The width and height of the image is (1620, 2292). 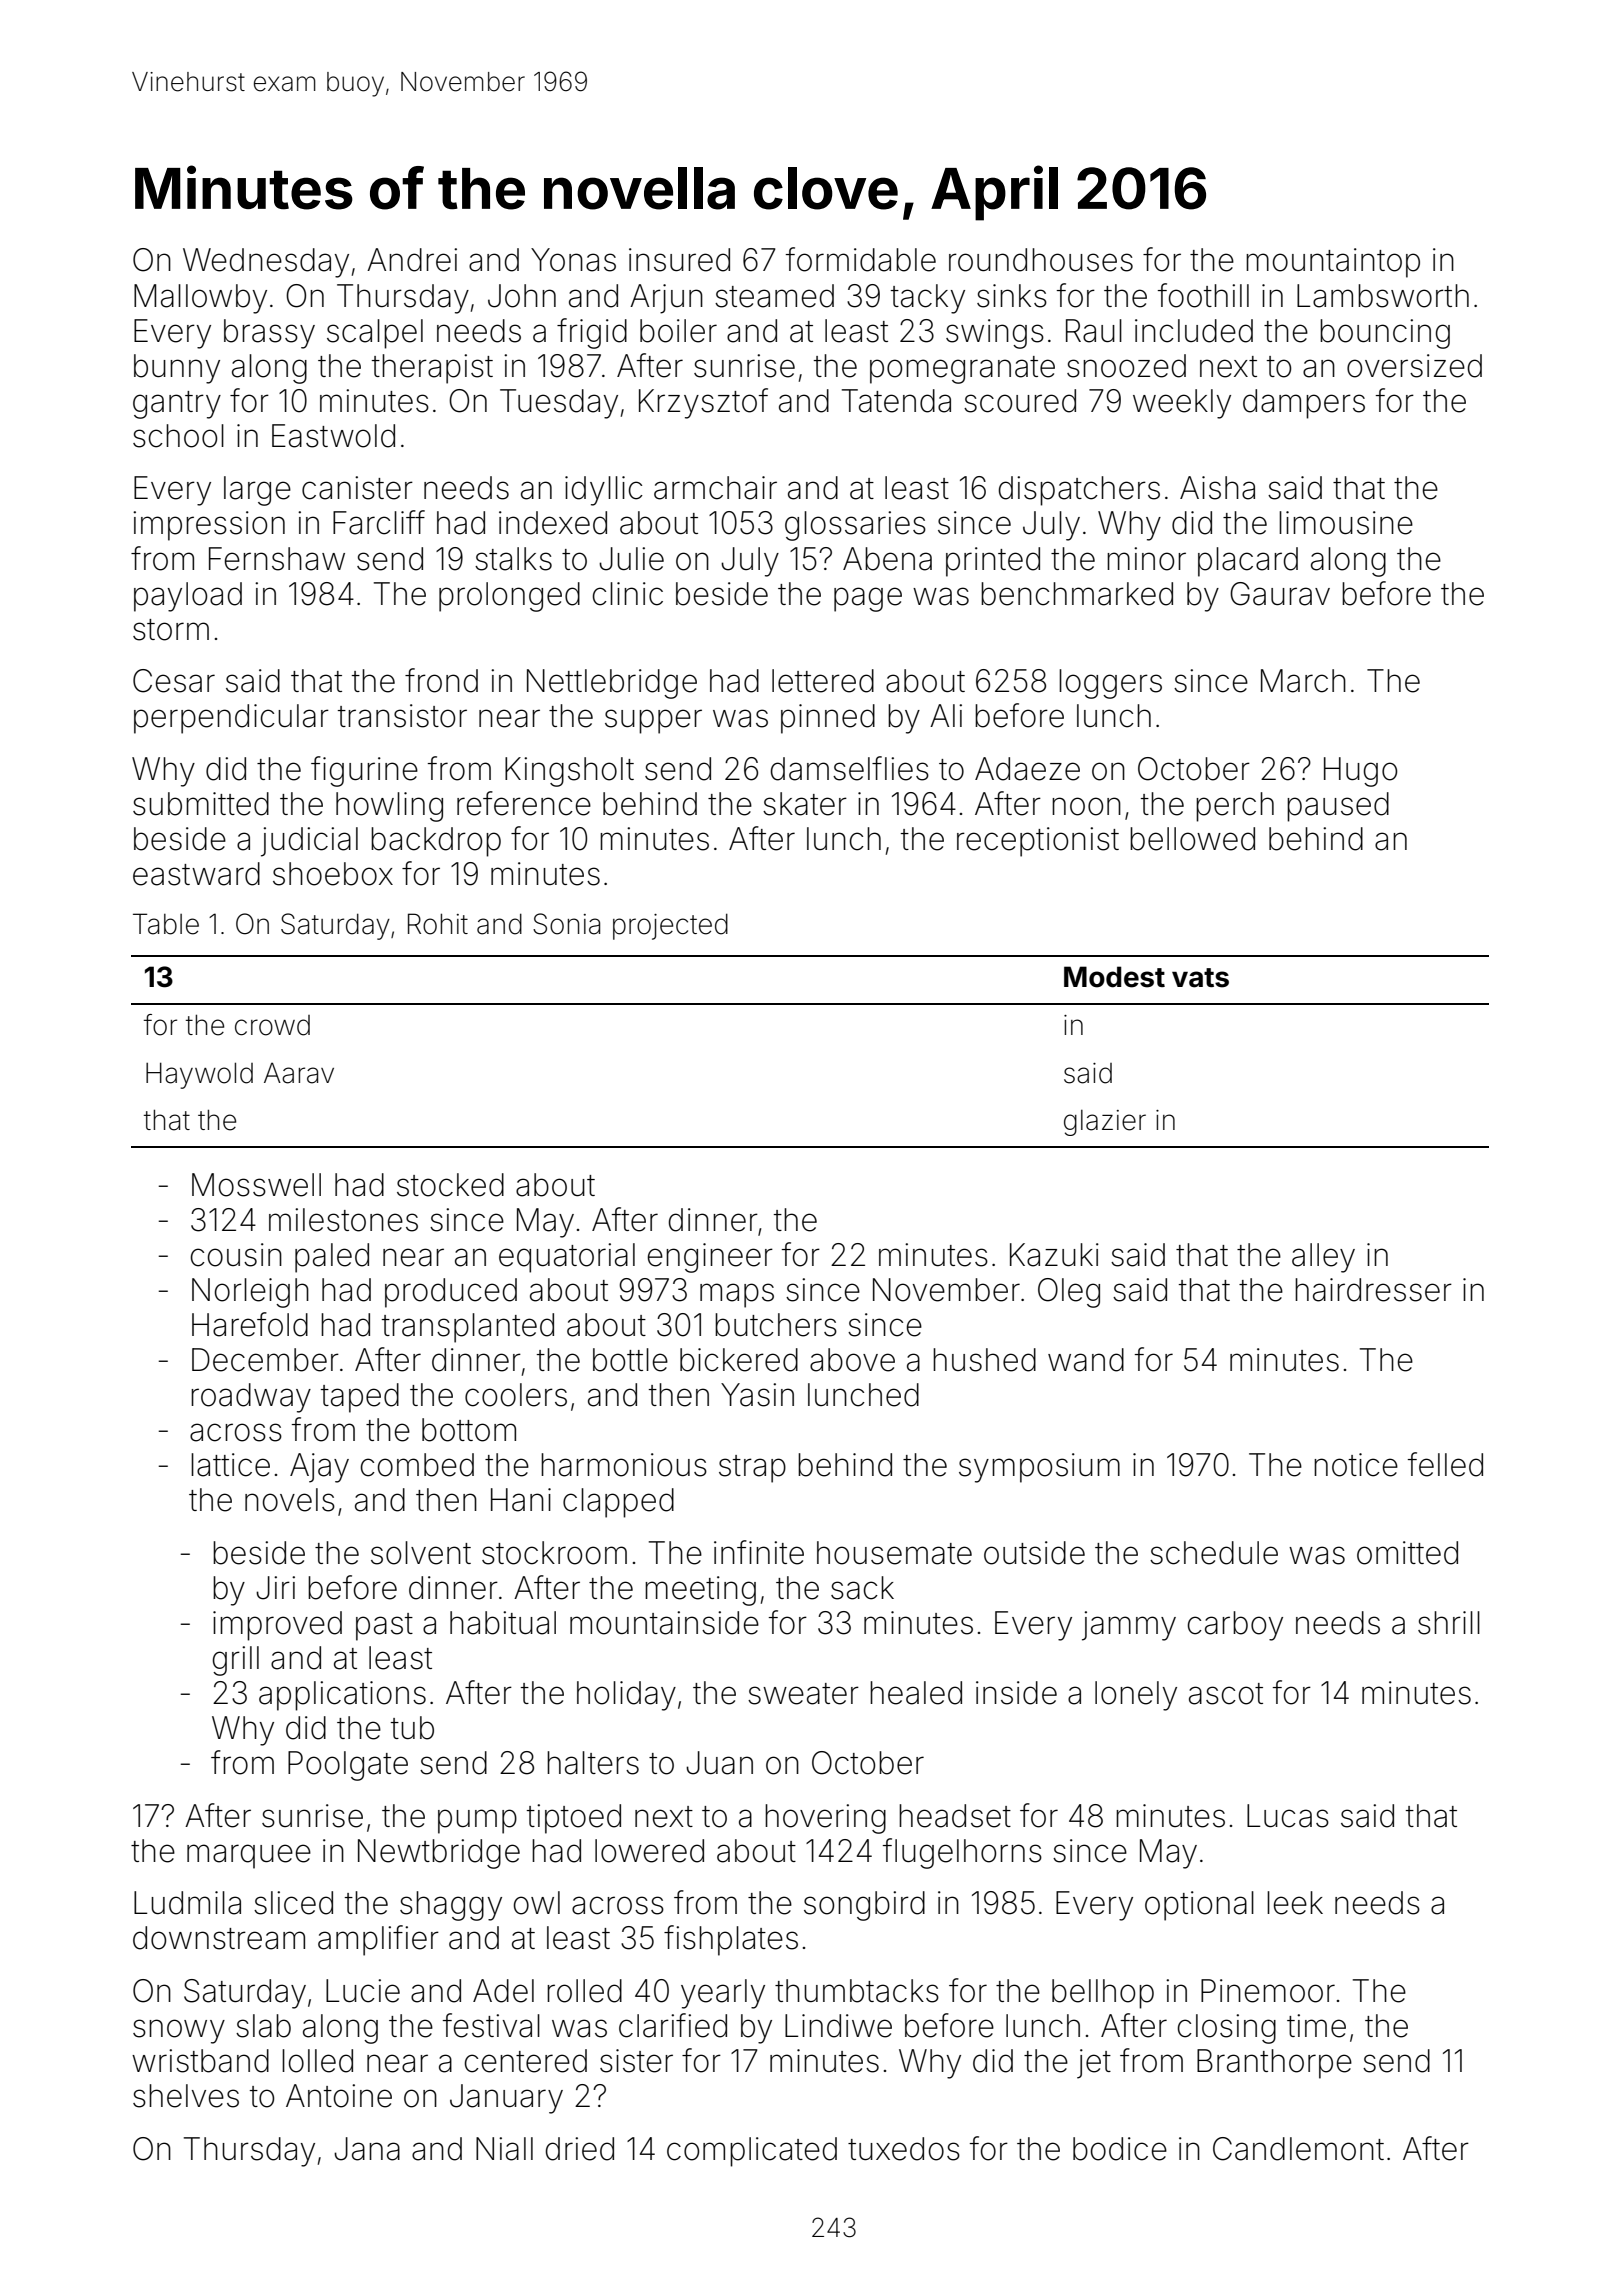 I want to click on skater, so click(x=805, y=804).
